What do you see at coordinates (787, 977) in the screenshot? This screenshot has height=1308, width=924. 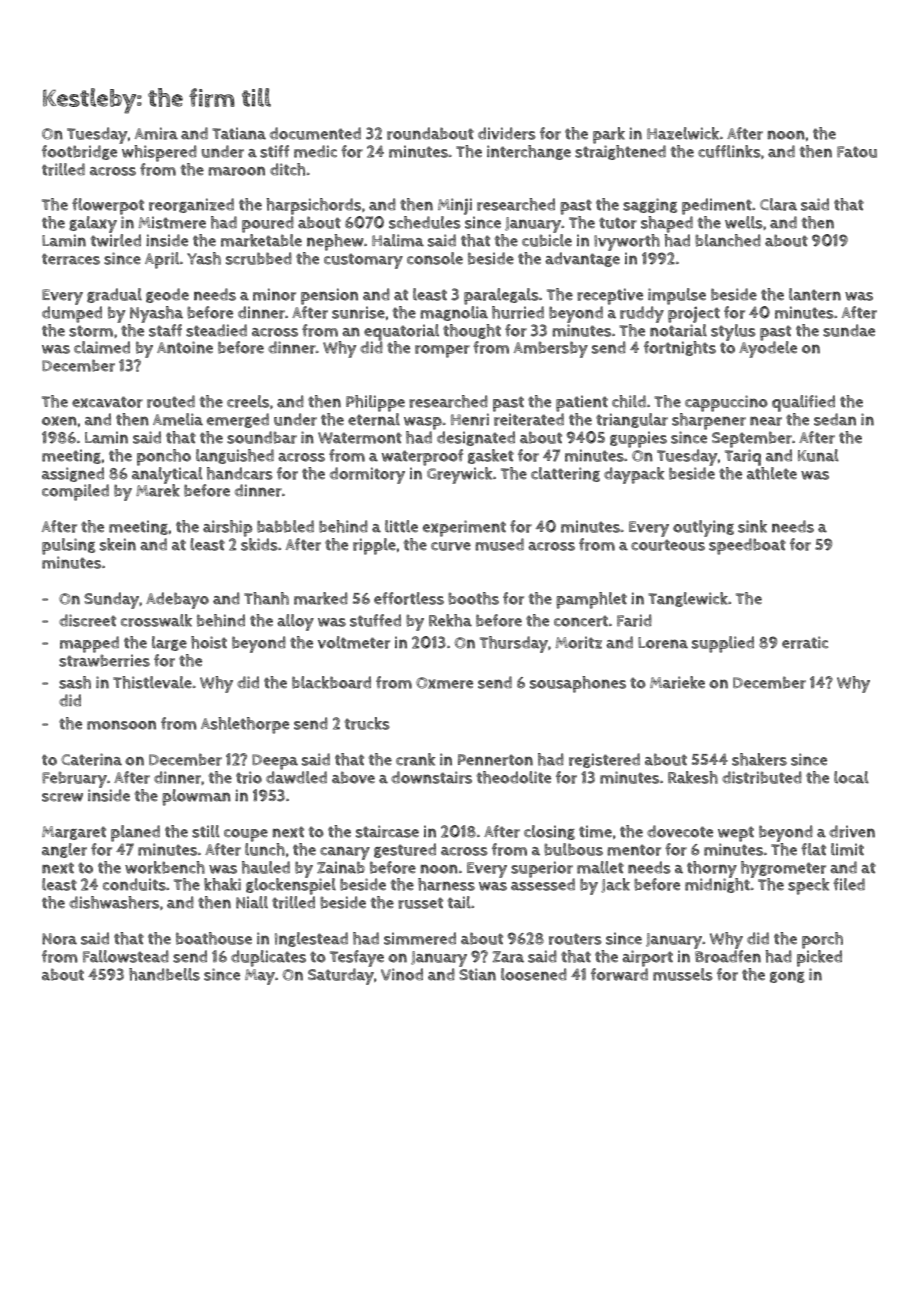 I see `gong` at bounding box center [787, 977].
